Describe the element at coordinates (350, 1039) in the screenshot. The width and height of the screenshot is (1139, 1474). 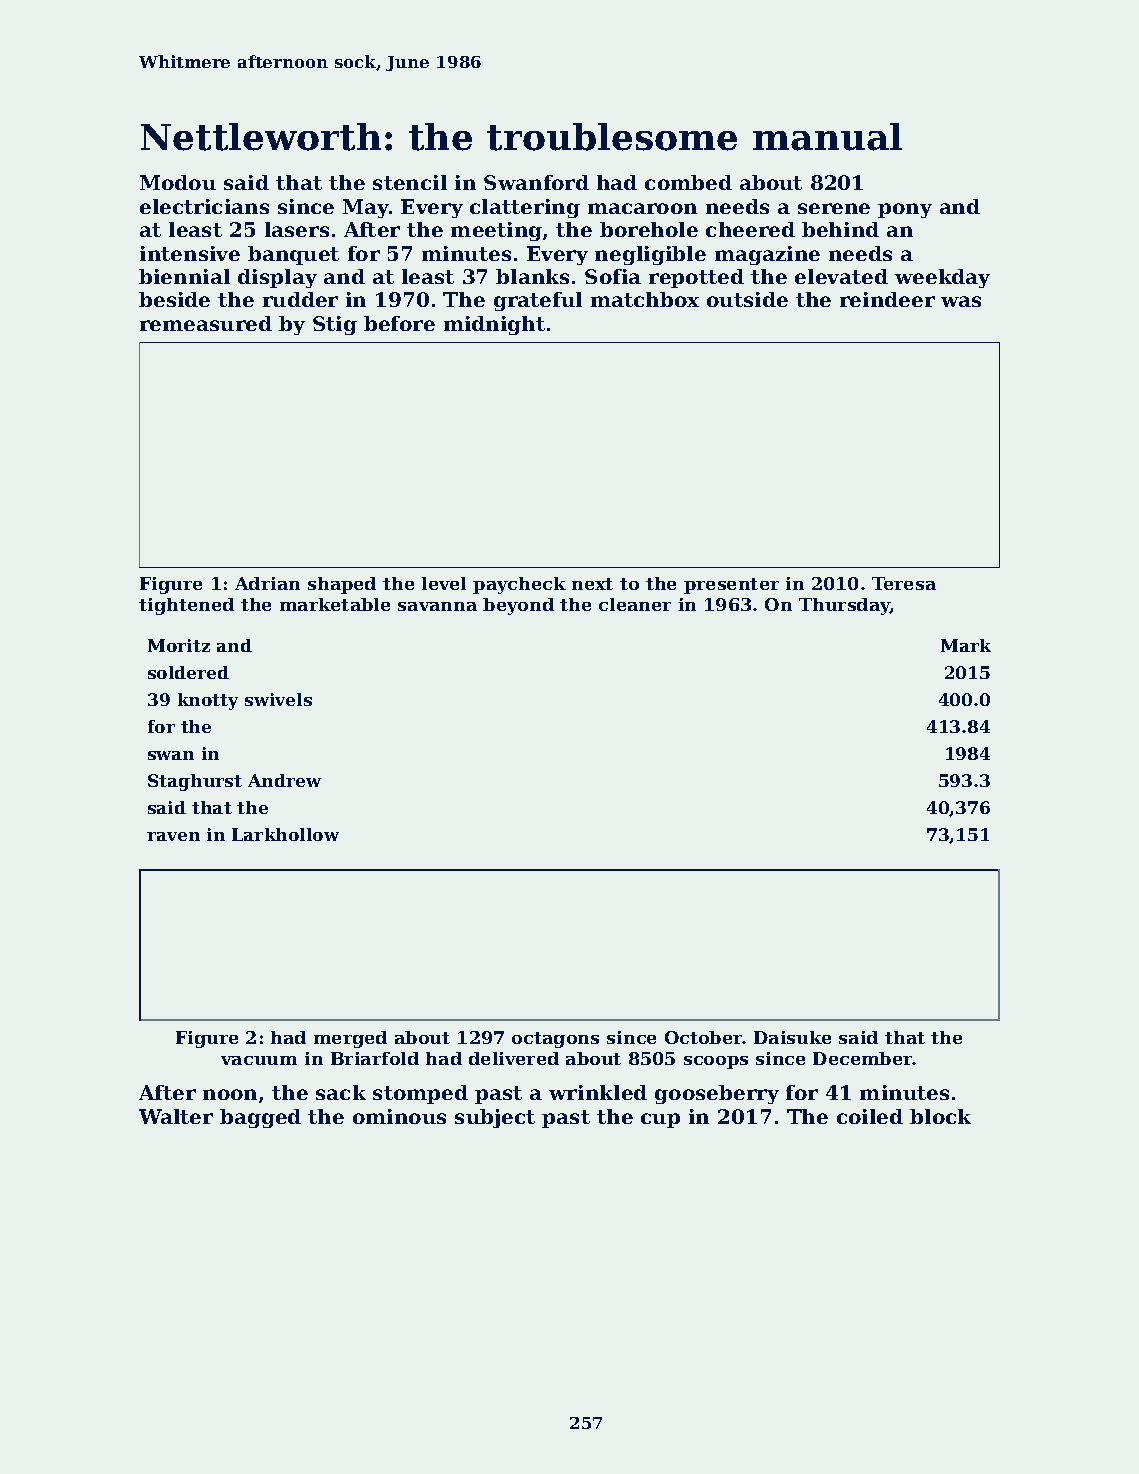
I see `merged` at that location.
